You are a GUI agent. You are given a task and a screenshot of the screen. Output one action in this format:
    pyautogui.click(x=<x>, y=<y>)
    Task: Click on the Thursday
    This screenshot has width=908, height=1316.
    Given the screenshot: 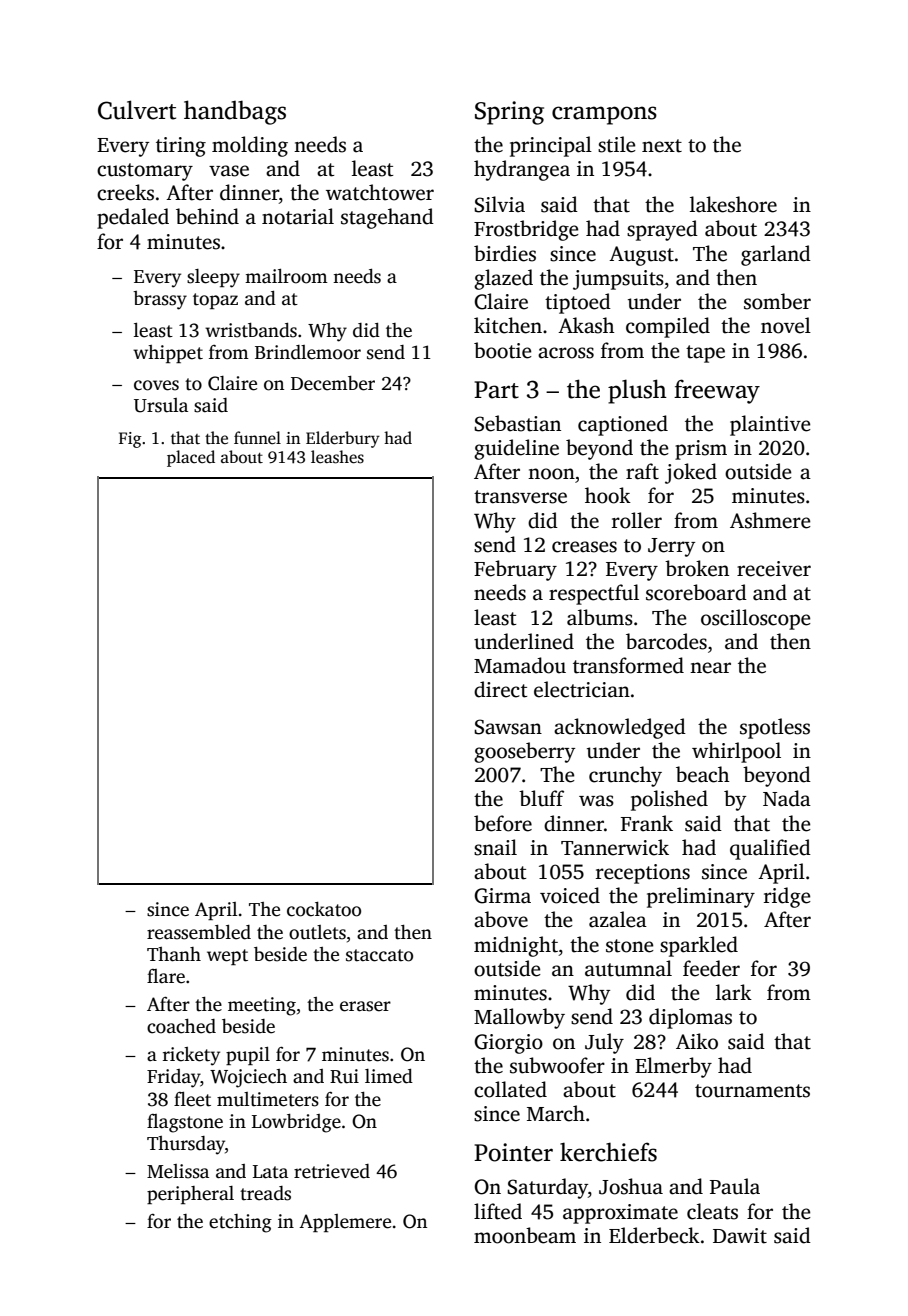 What is the action you would take?
    pyautogui.click(x=186, y=1145)
